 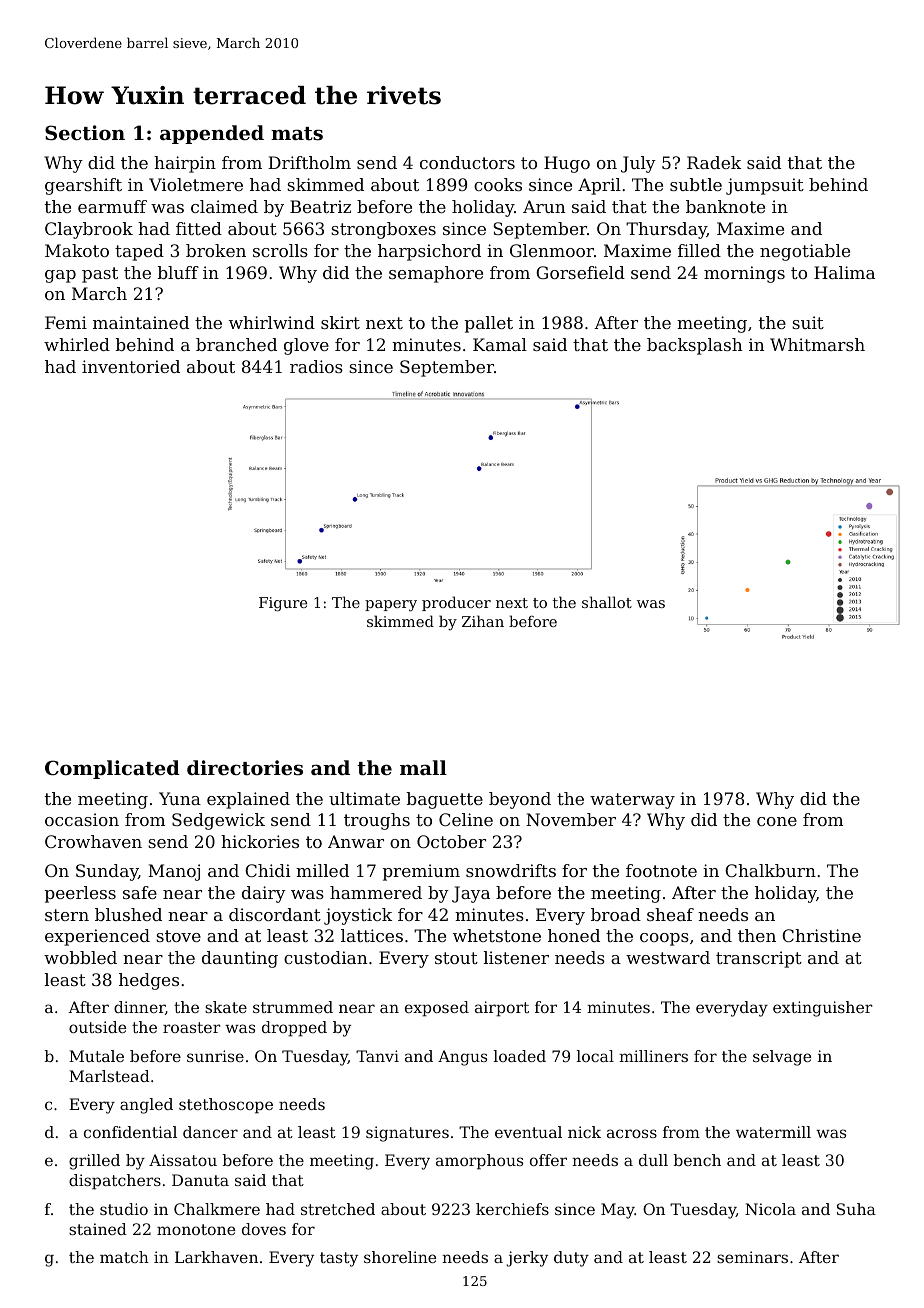 I want to click on Section, so click(x=85, y=133).
